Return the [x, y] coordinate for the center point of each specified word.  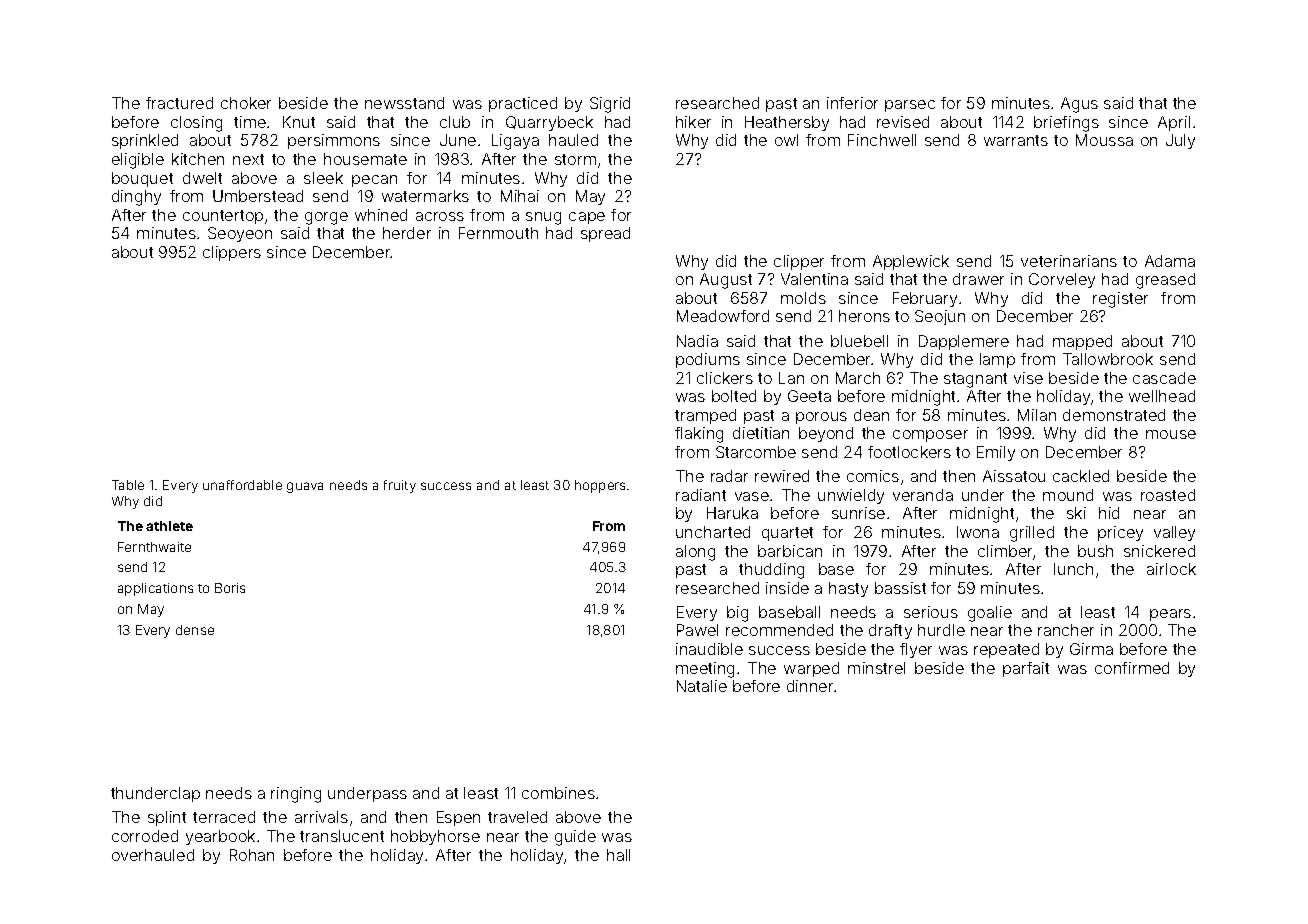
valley [1174, 533]
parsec [910, 106]
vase [752, 496]
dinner [810, 686]
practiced [523, 104]
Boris [230, 588]
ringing [296, 795]
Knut [299, 122]
